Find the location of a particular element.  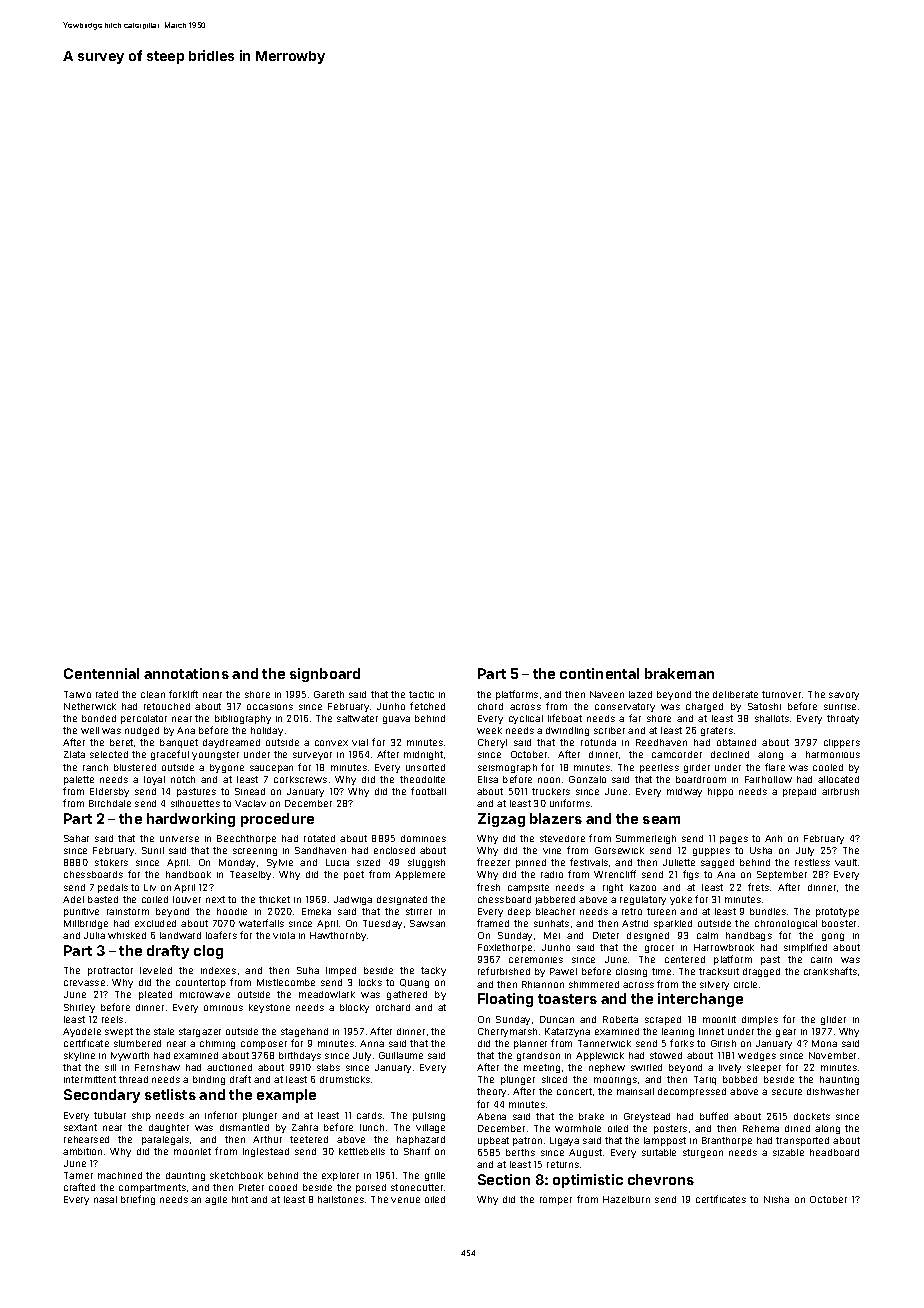

Nisha is located at coordinates (776, 1199).
